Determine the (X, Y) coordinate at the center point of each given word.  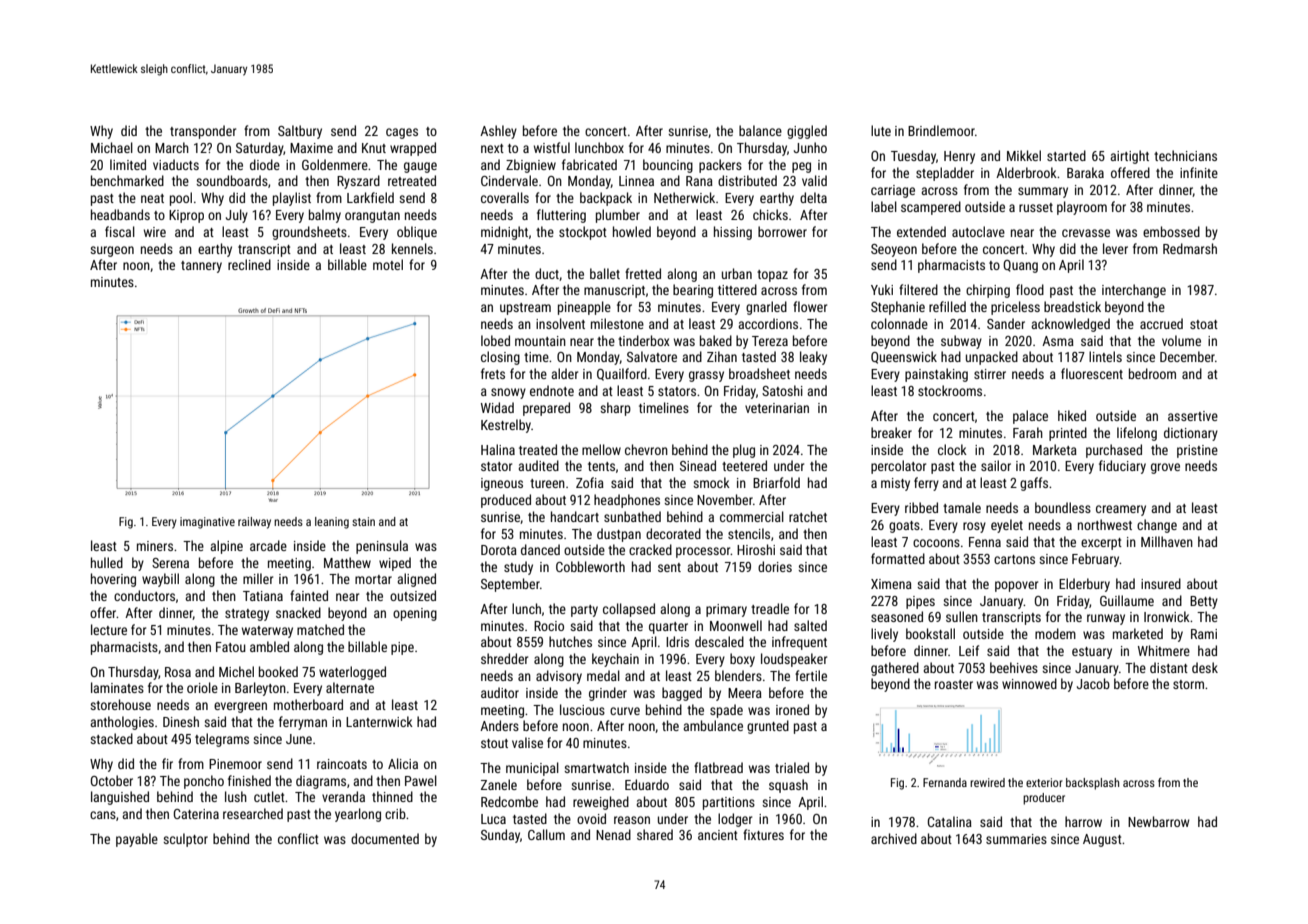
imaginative (207, 523)
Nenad (613, 834)
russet (1036, 207)
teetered (744, 465)
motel (388, 264)
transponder (203, 132)
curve (625, 711)
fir (167, 763)
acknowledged (1070, 325)
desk (1205, 667)
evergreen (240, 707)
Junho (810, 147)
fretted (643, 273)
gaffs (1034, 484)
